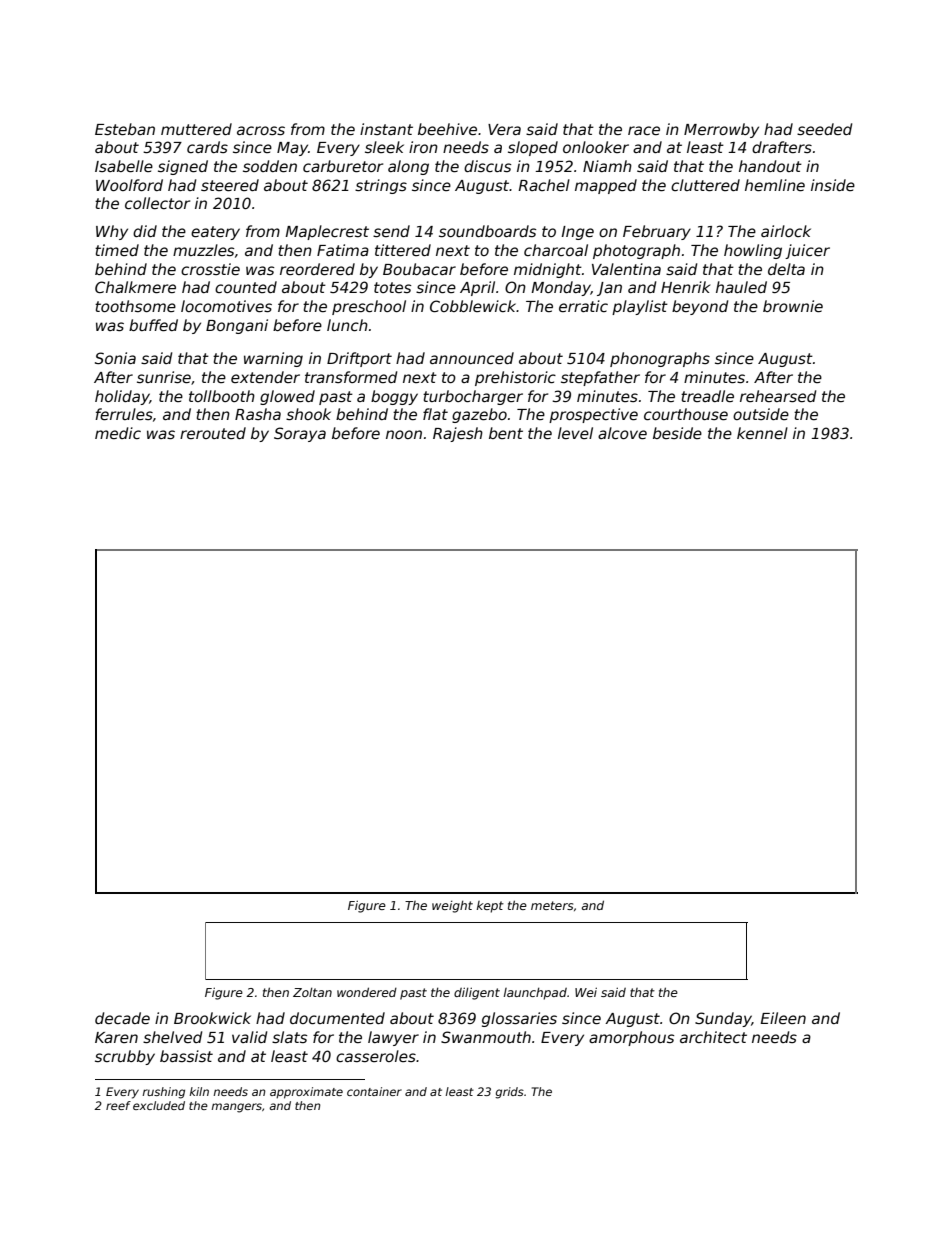  I want to click on along, so click(408, 167).
